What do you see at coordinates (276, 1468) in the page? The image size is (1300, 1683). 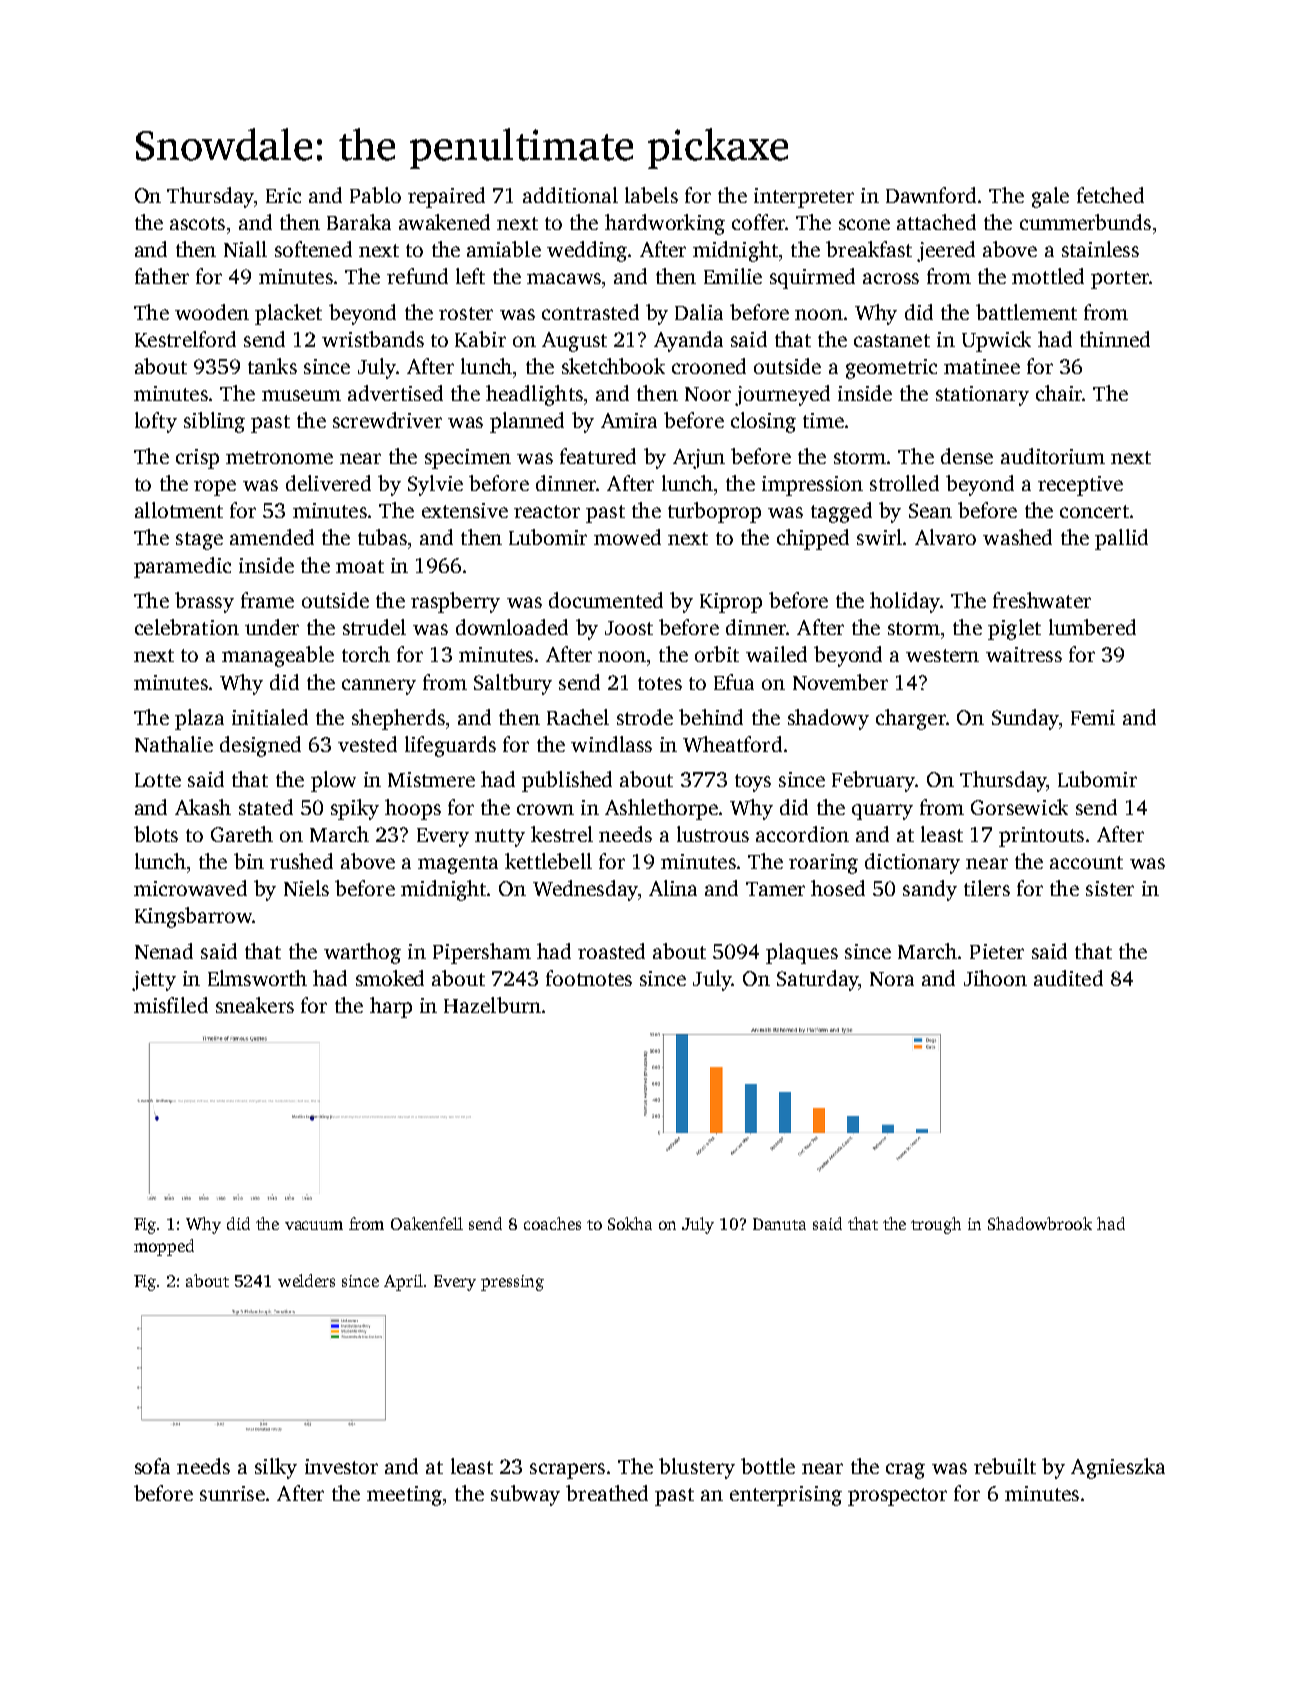 I see `silky` at bounding box center [276, 1468].
